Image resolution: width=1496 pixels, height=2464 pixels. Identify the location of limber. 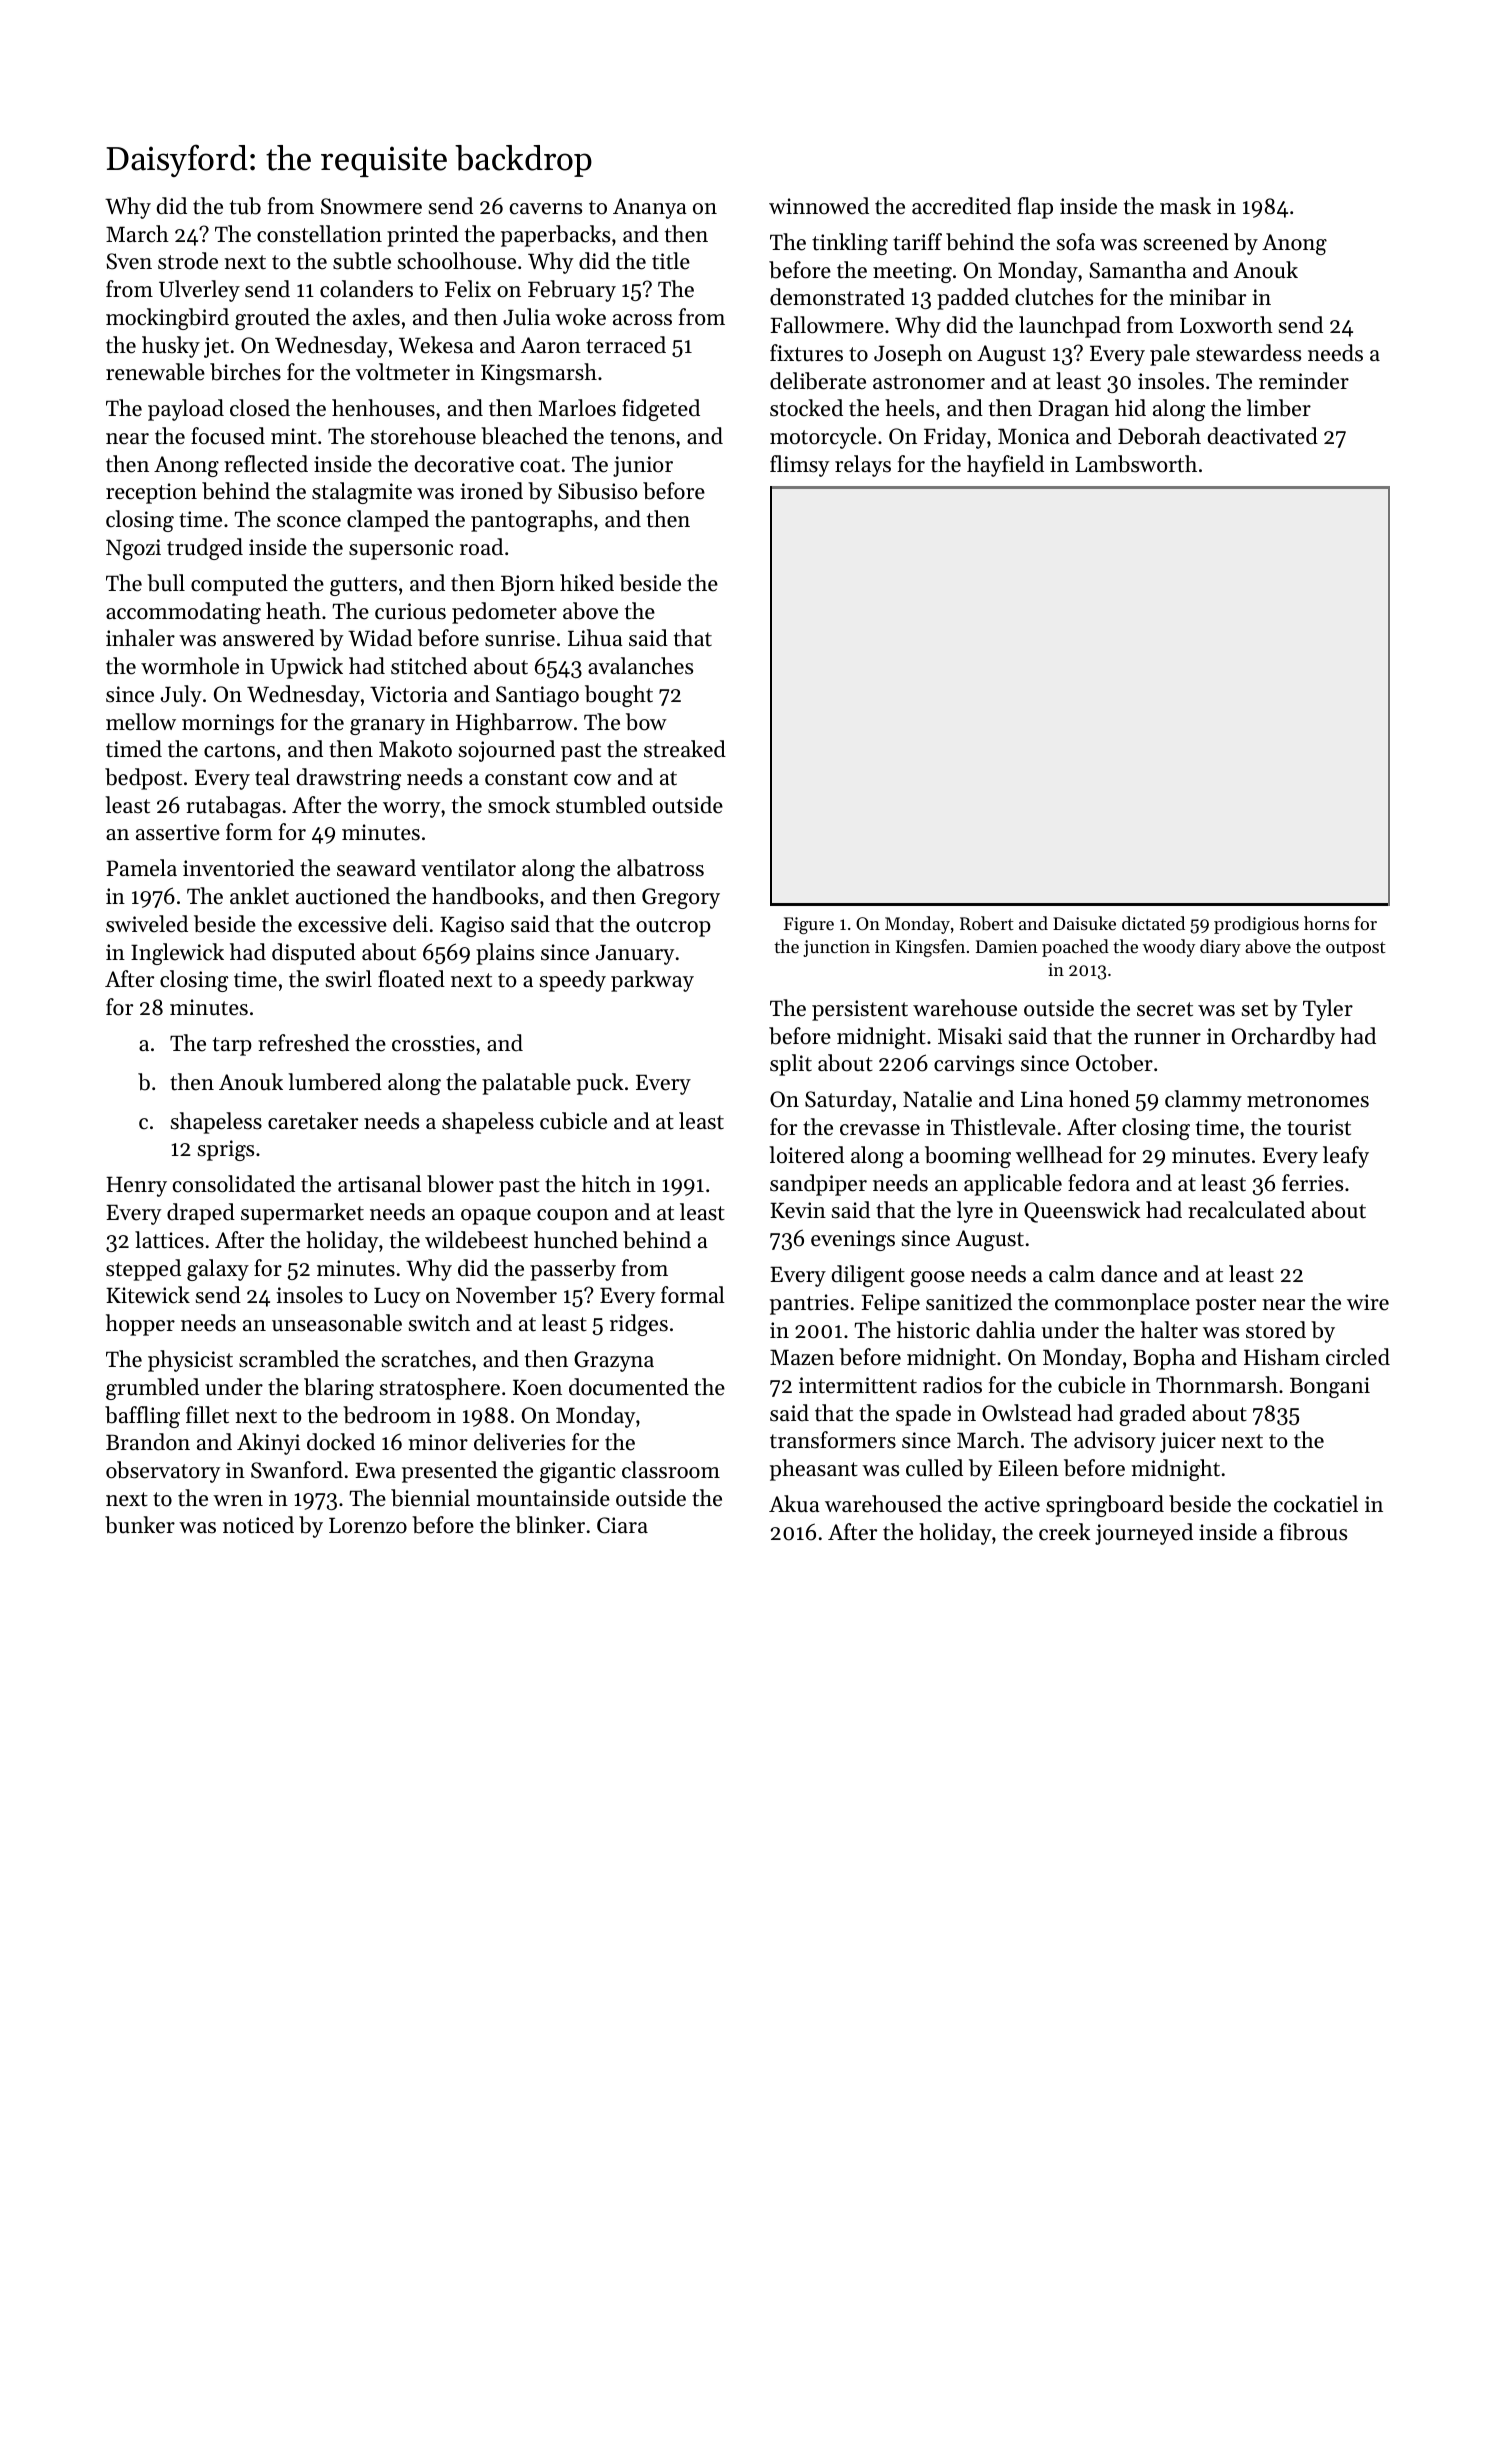
(1279, 408).
